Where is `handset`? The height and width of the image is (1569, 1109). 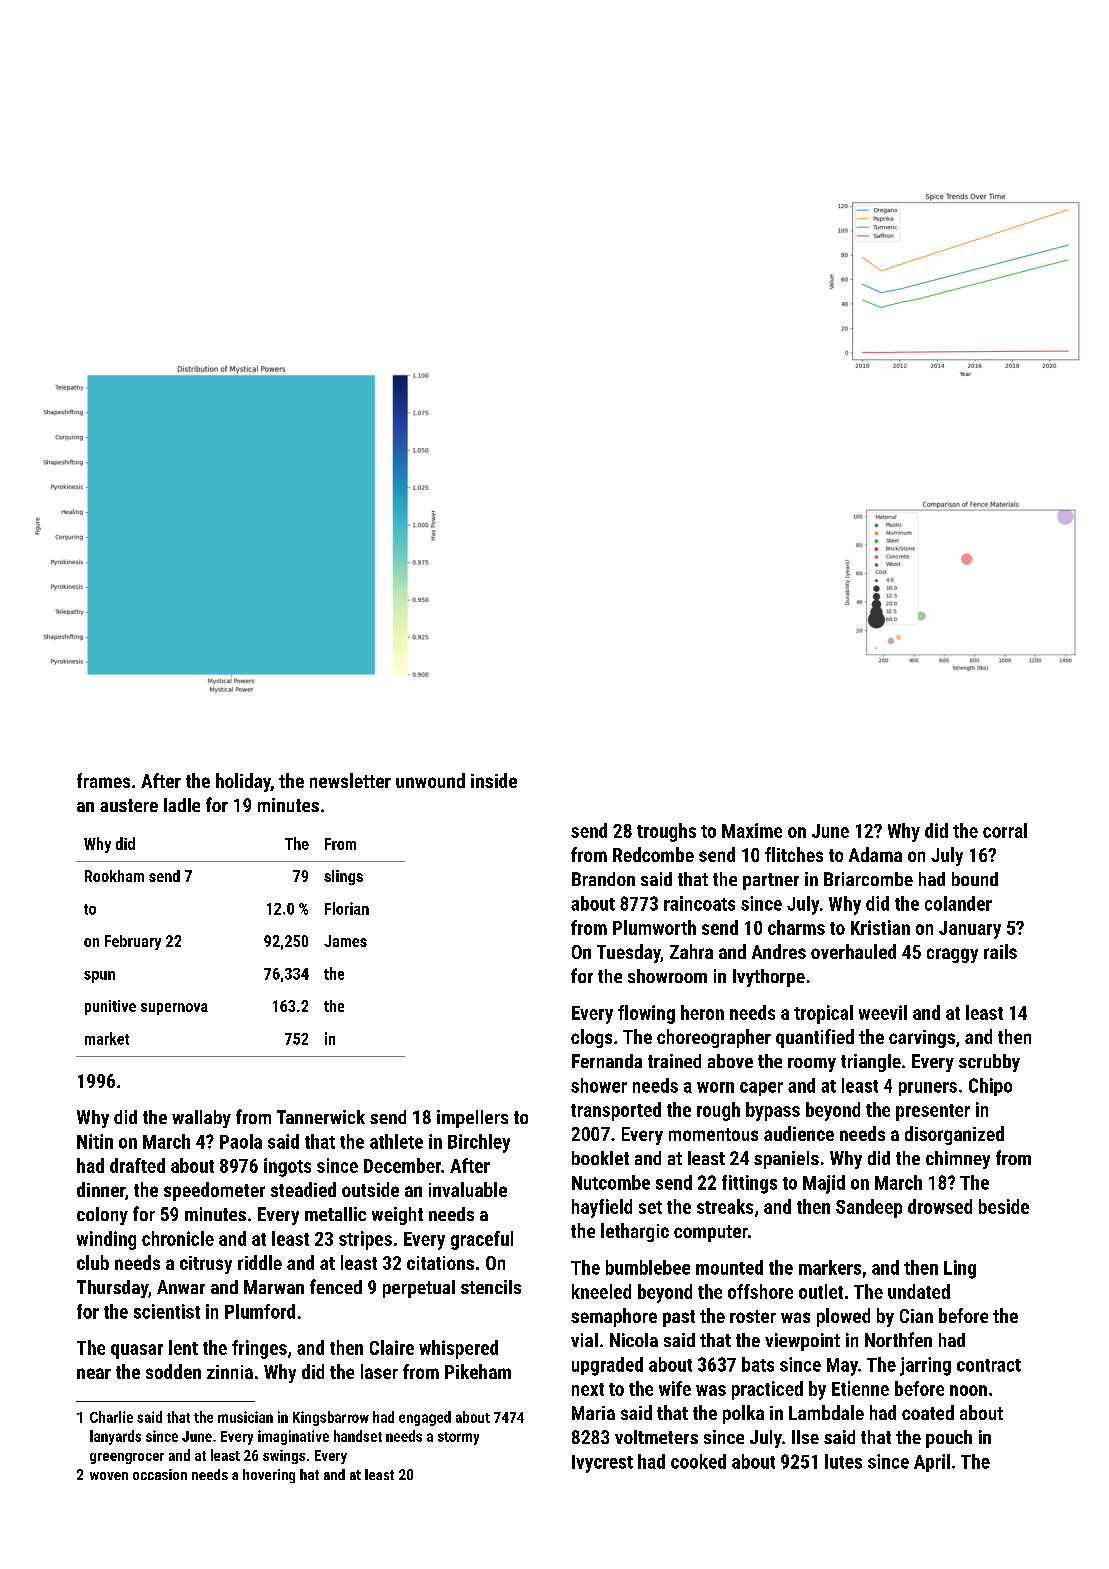
handset is located at coordinates (358, 1436).
